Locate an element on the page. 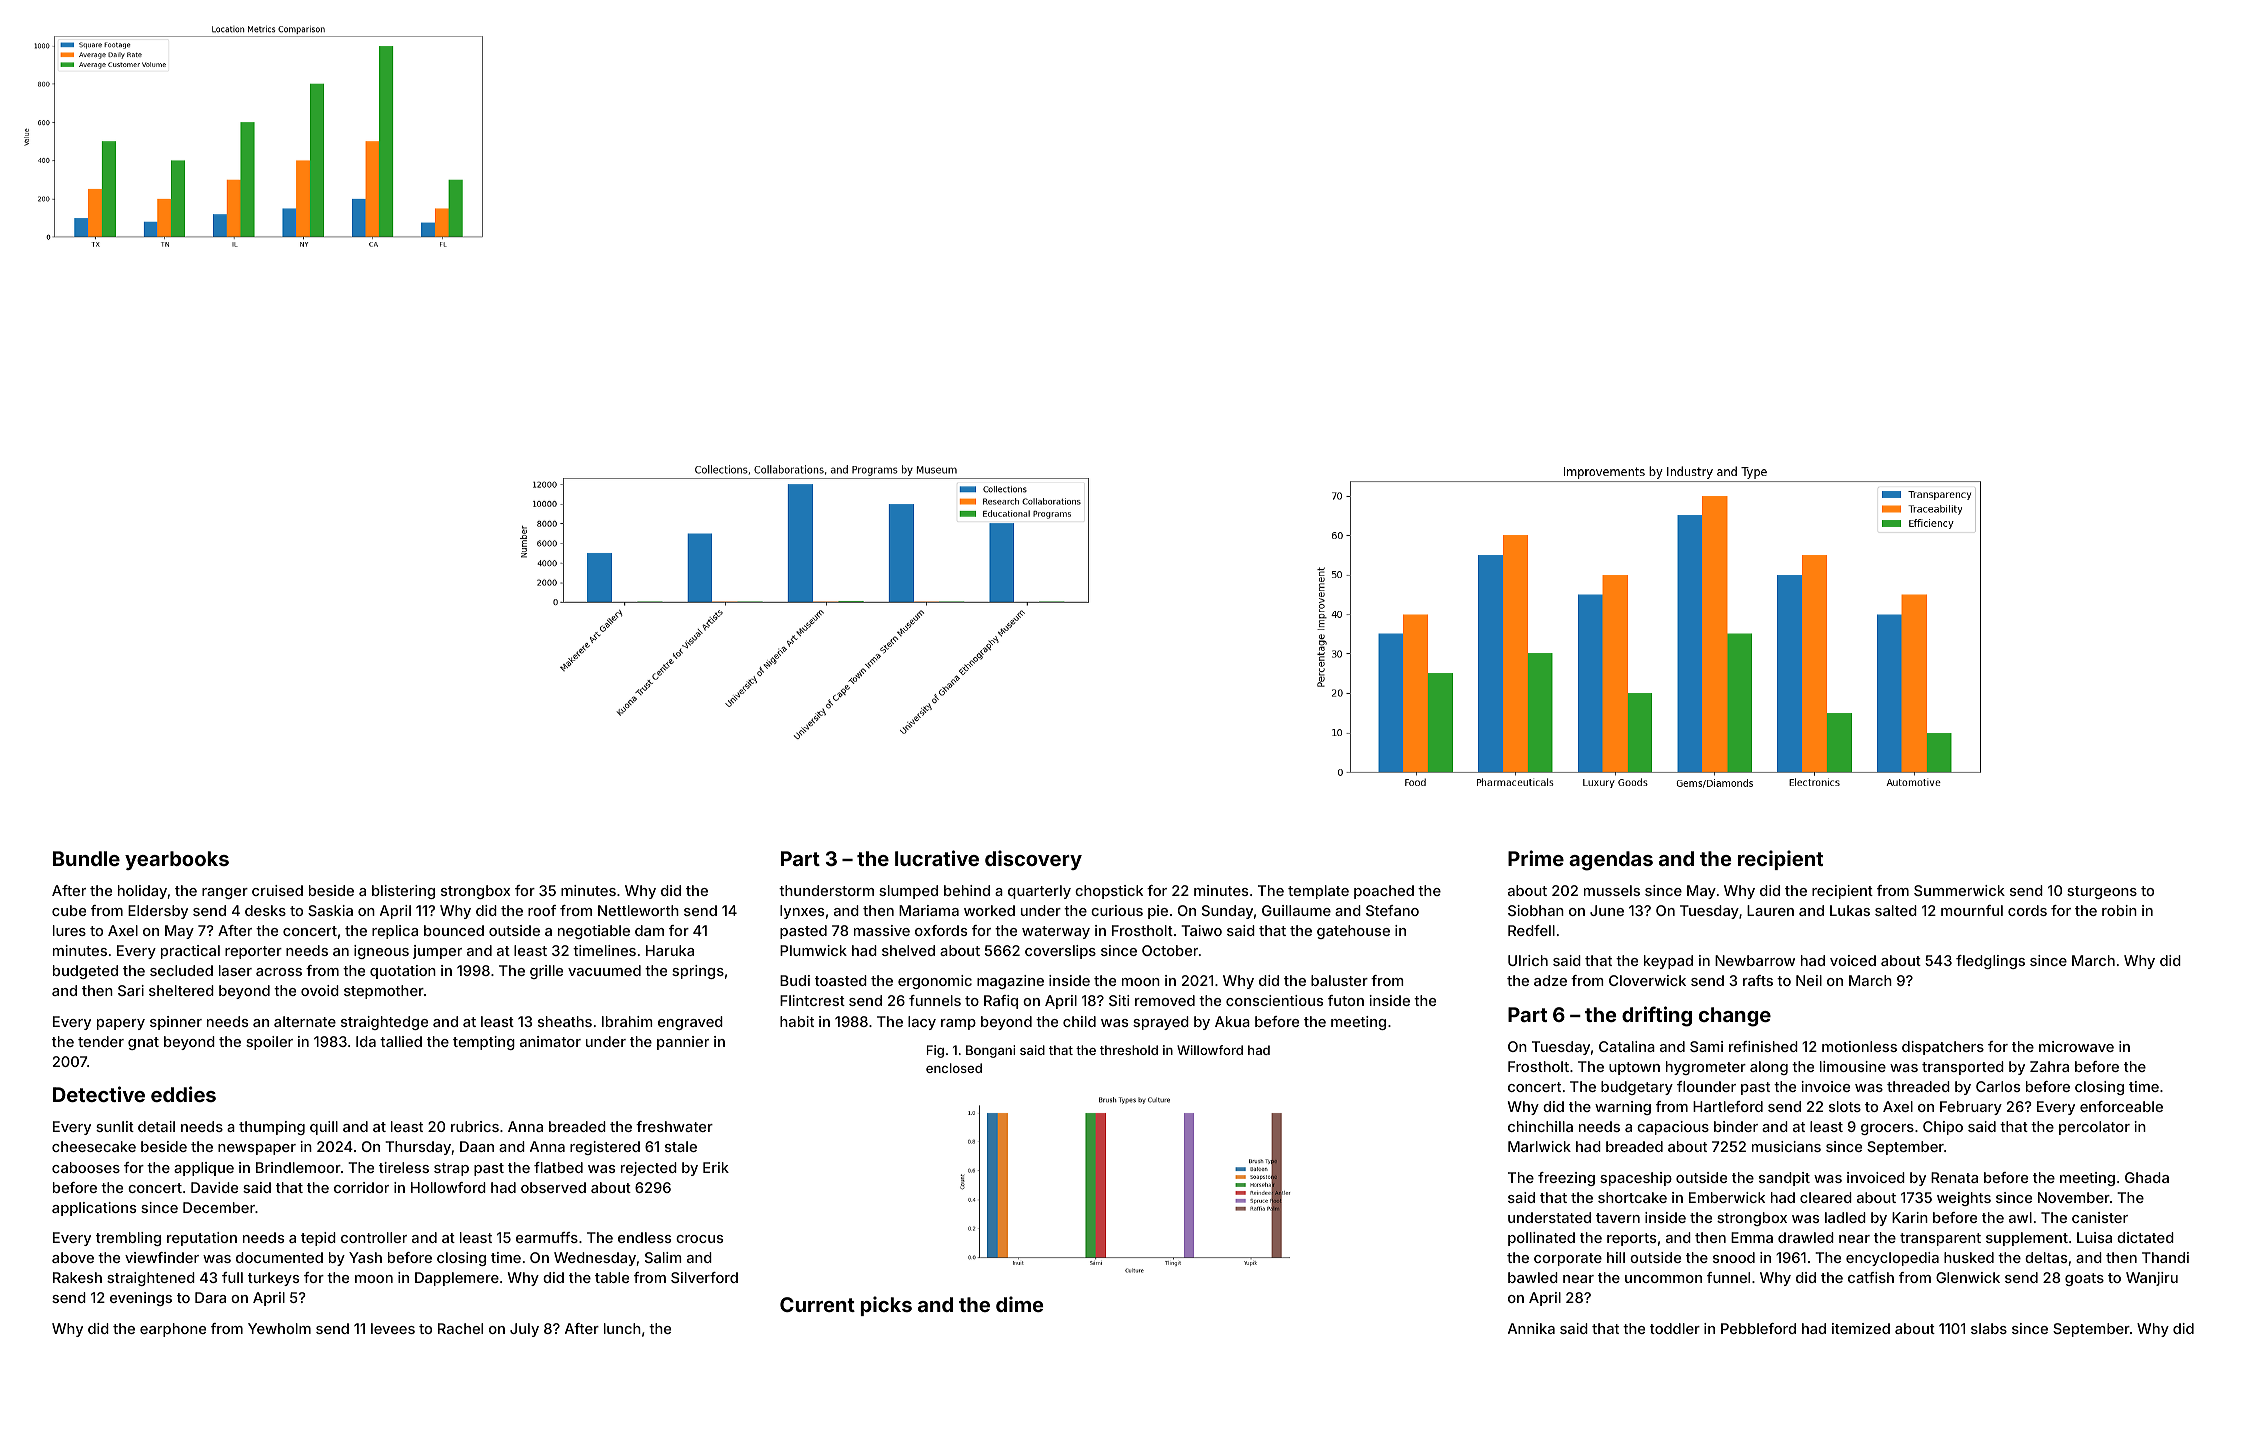 The width and height of the image is (2249, 1455). table is located at coordinates (612, 1277).
